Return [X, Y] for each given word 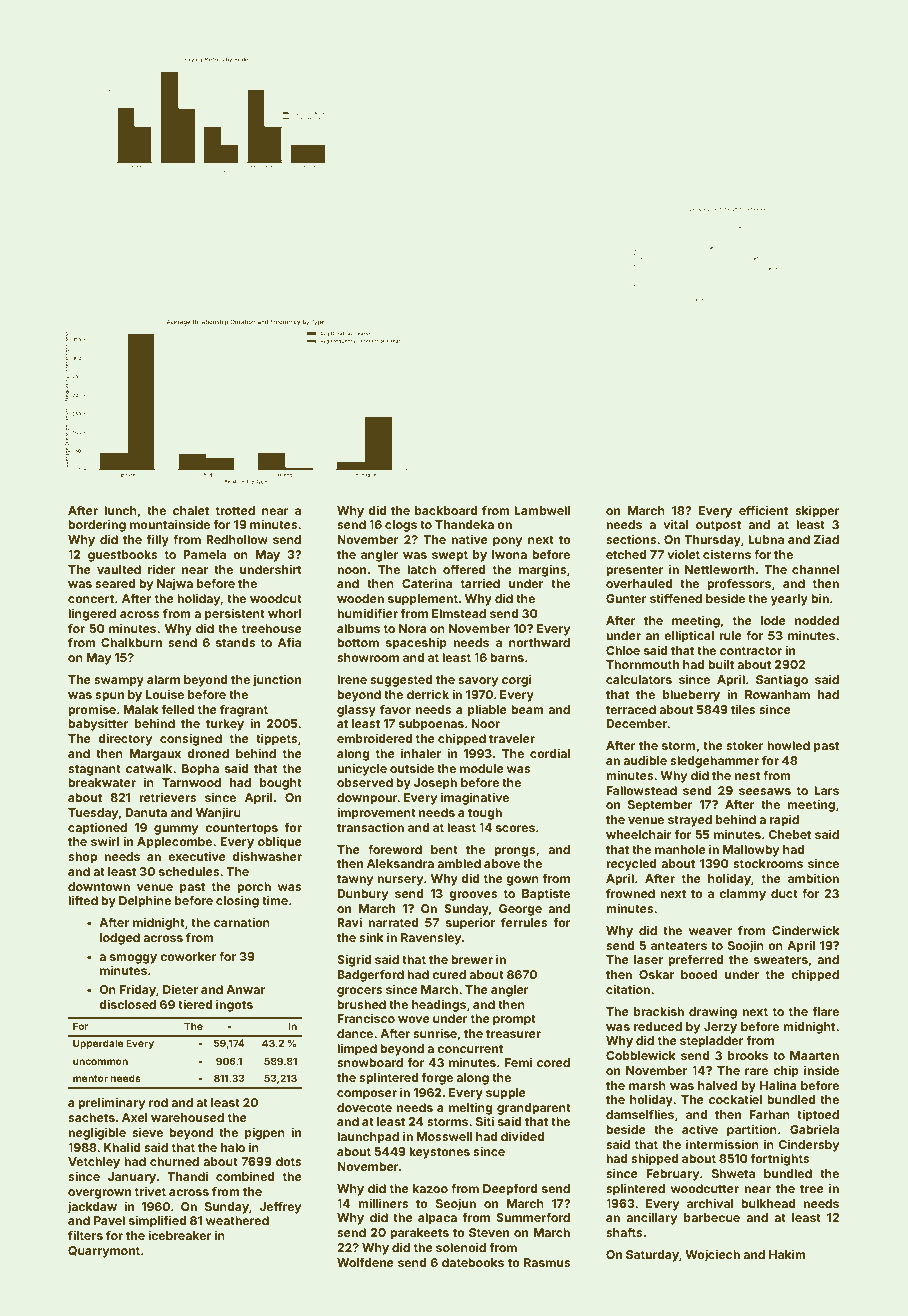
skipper [817, 511]
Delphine [145, 902]
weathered [237, 1220]
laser [648, 959]
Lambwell [542, 510]
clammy [742, 895]
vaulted [119, 569]
